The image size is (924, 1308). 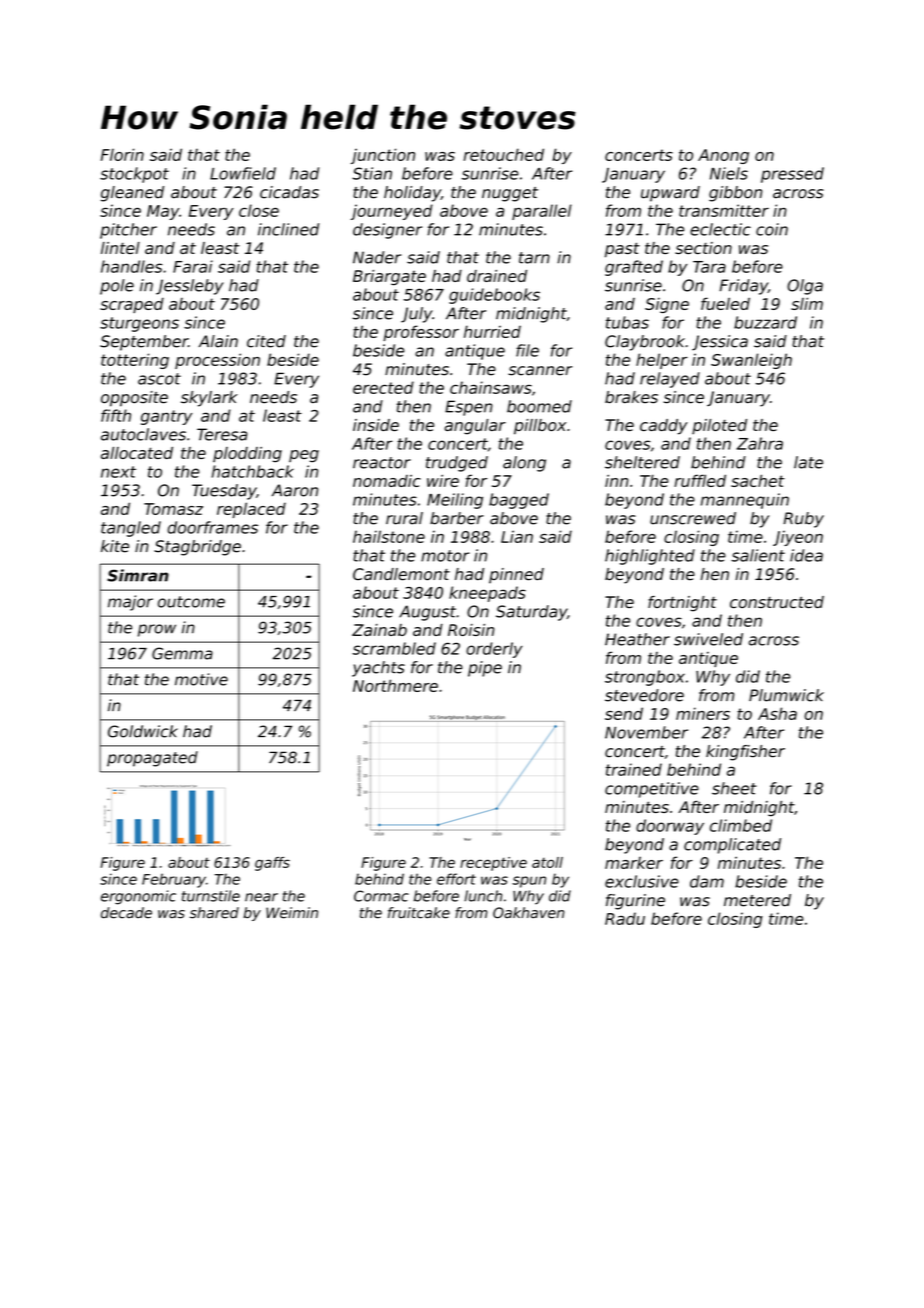 I want to click on Swanleigh, so click(x=751, y=361).
